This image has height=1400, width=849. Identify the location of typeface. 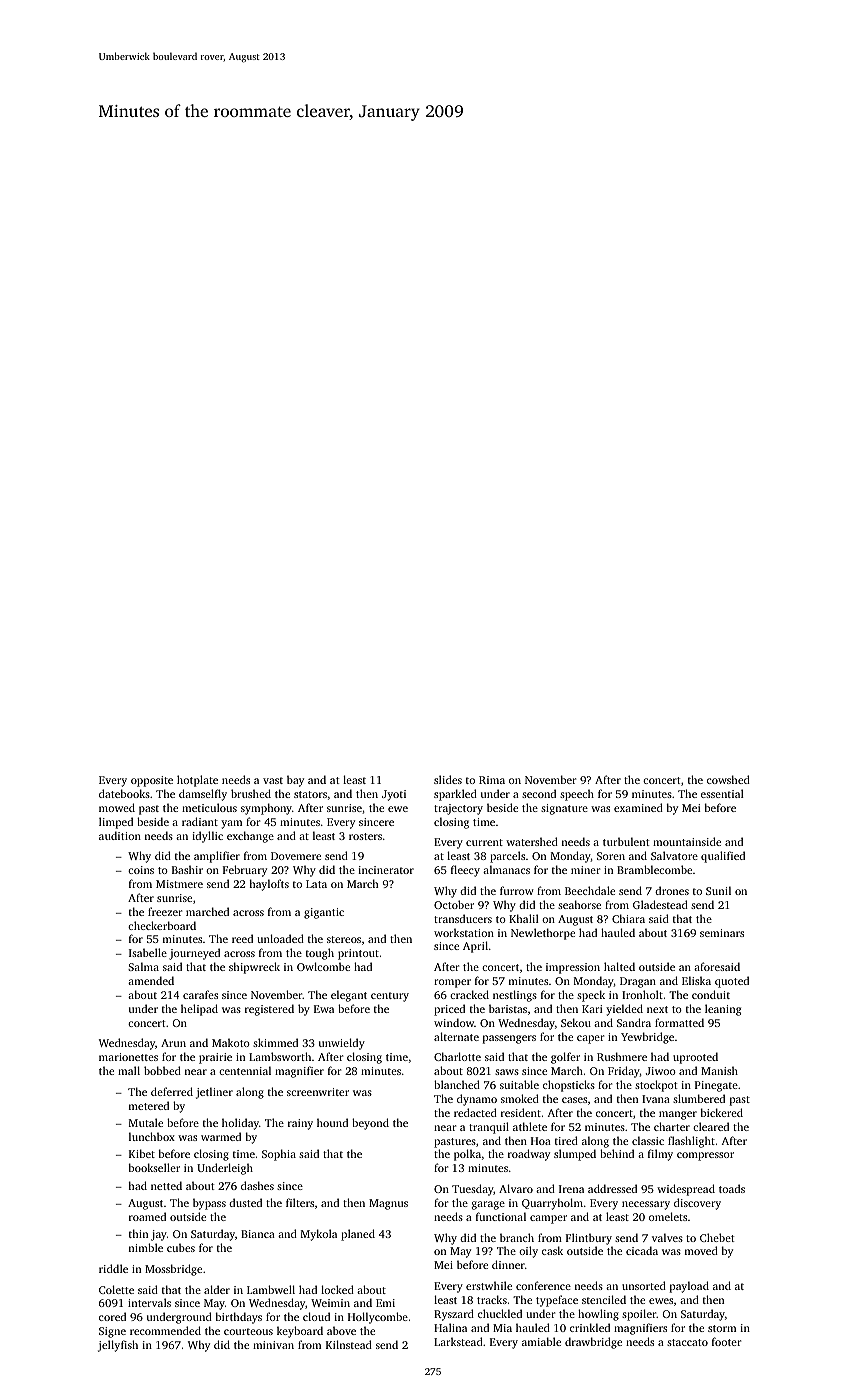
(557, 1301).
